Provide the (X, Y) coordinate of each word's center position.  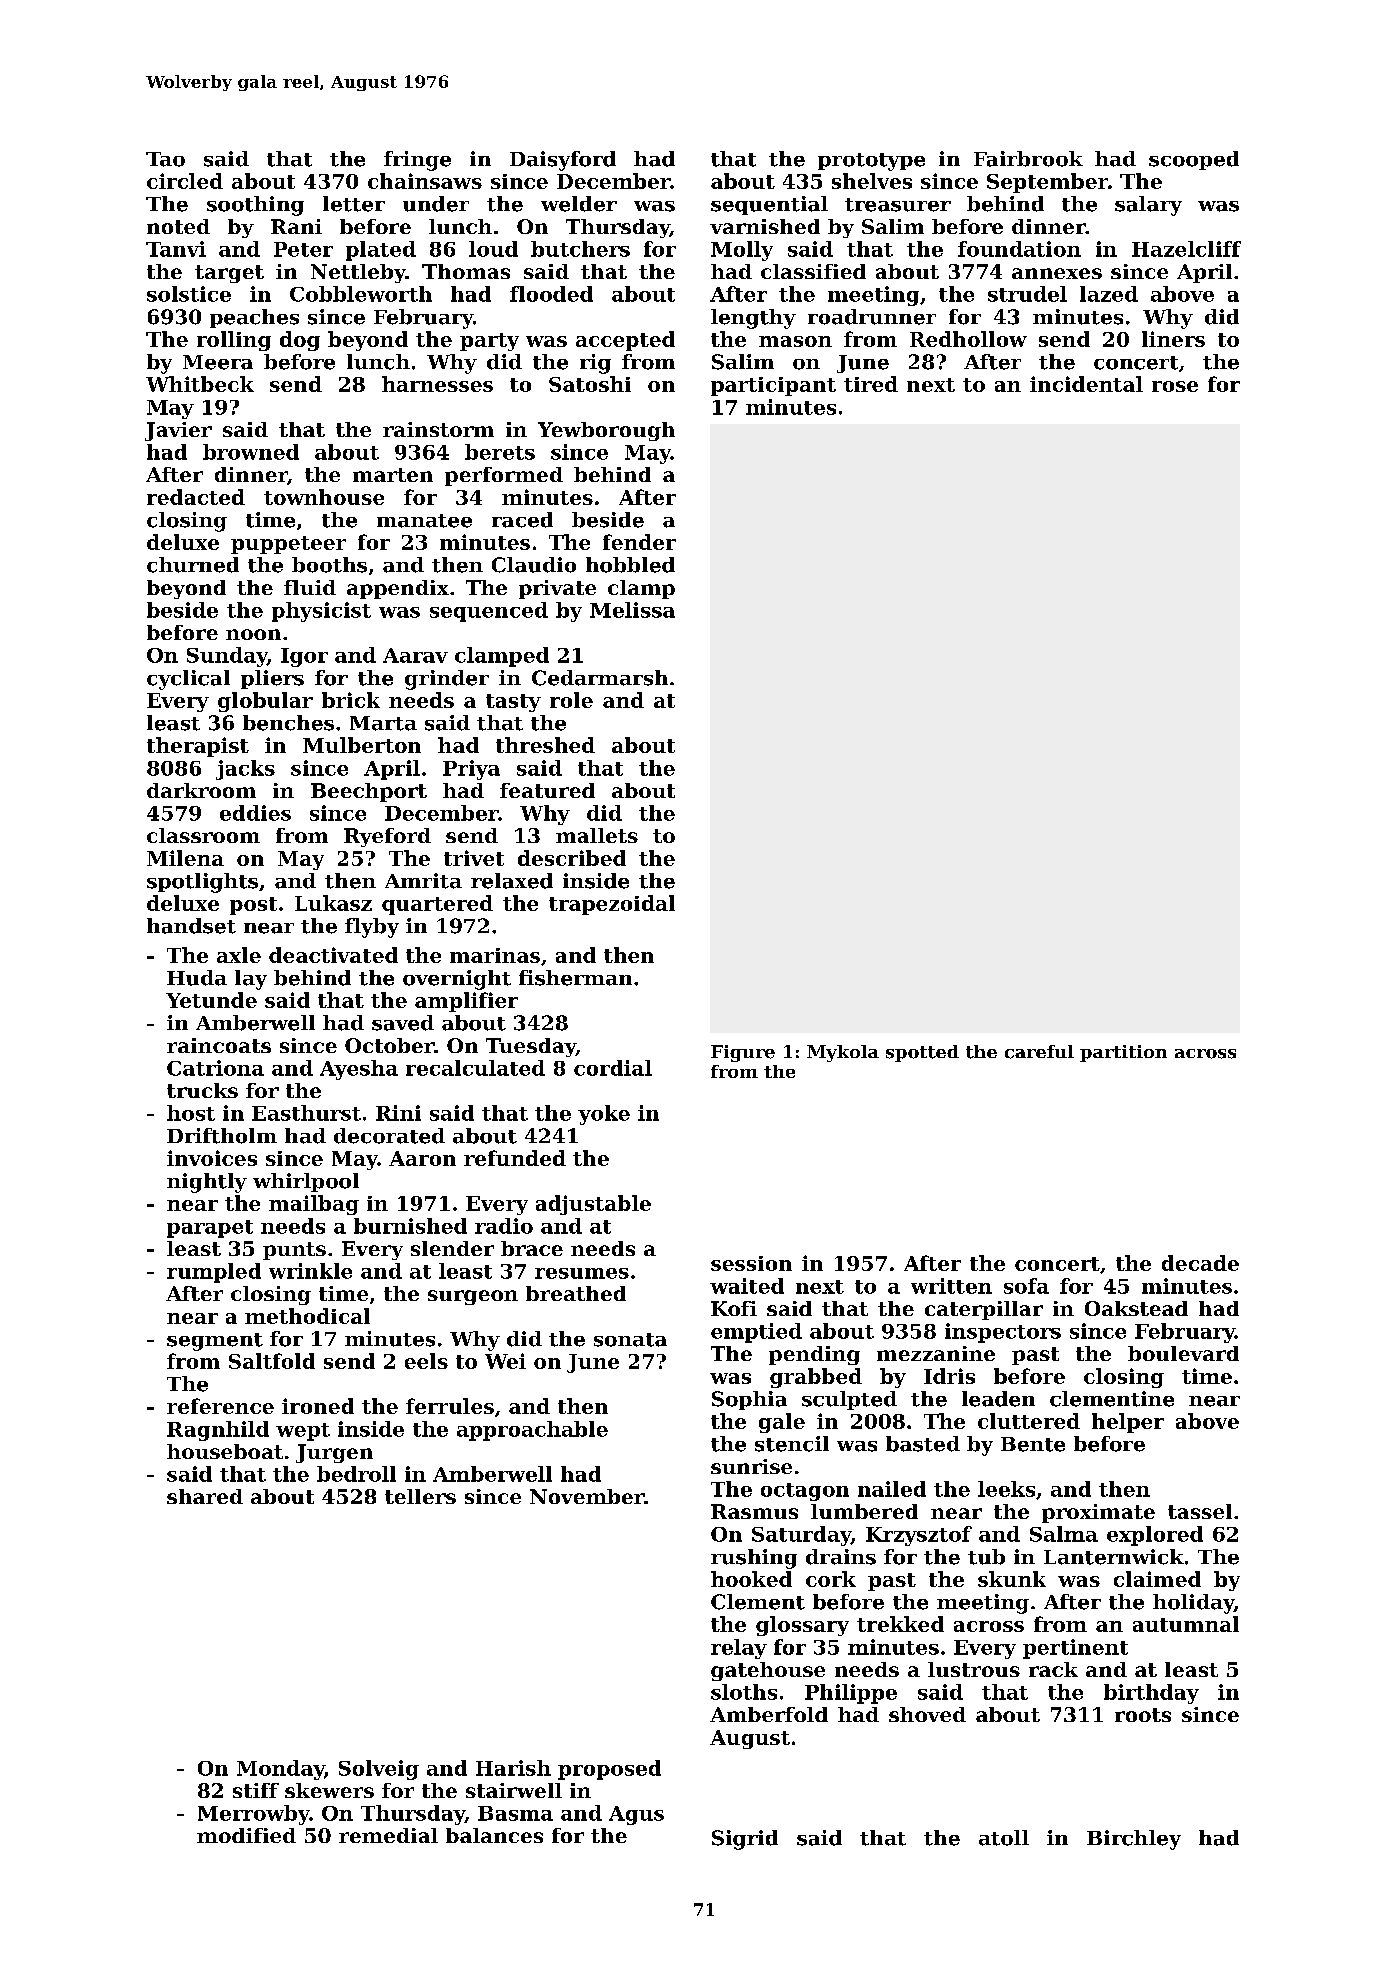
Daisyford (563, 161)
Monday (281, 1770)
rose (1175, 386)
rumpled (214, 1273)
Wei (505, 1361)
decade (1200, 1263)
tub (986, 1557)
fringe (417, 161)
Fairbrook (1028, 159)
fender (639, 542)
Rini (398, 1113)
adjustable (593, 1205)
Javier (178, 431)
